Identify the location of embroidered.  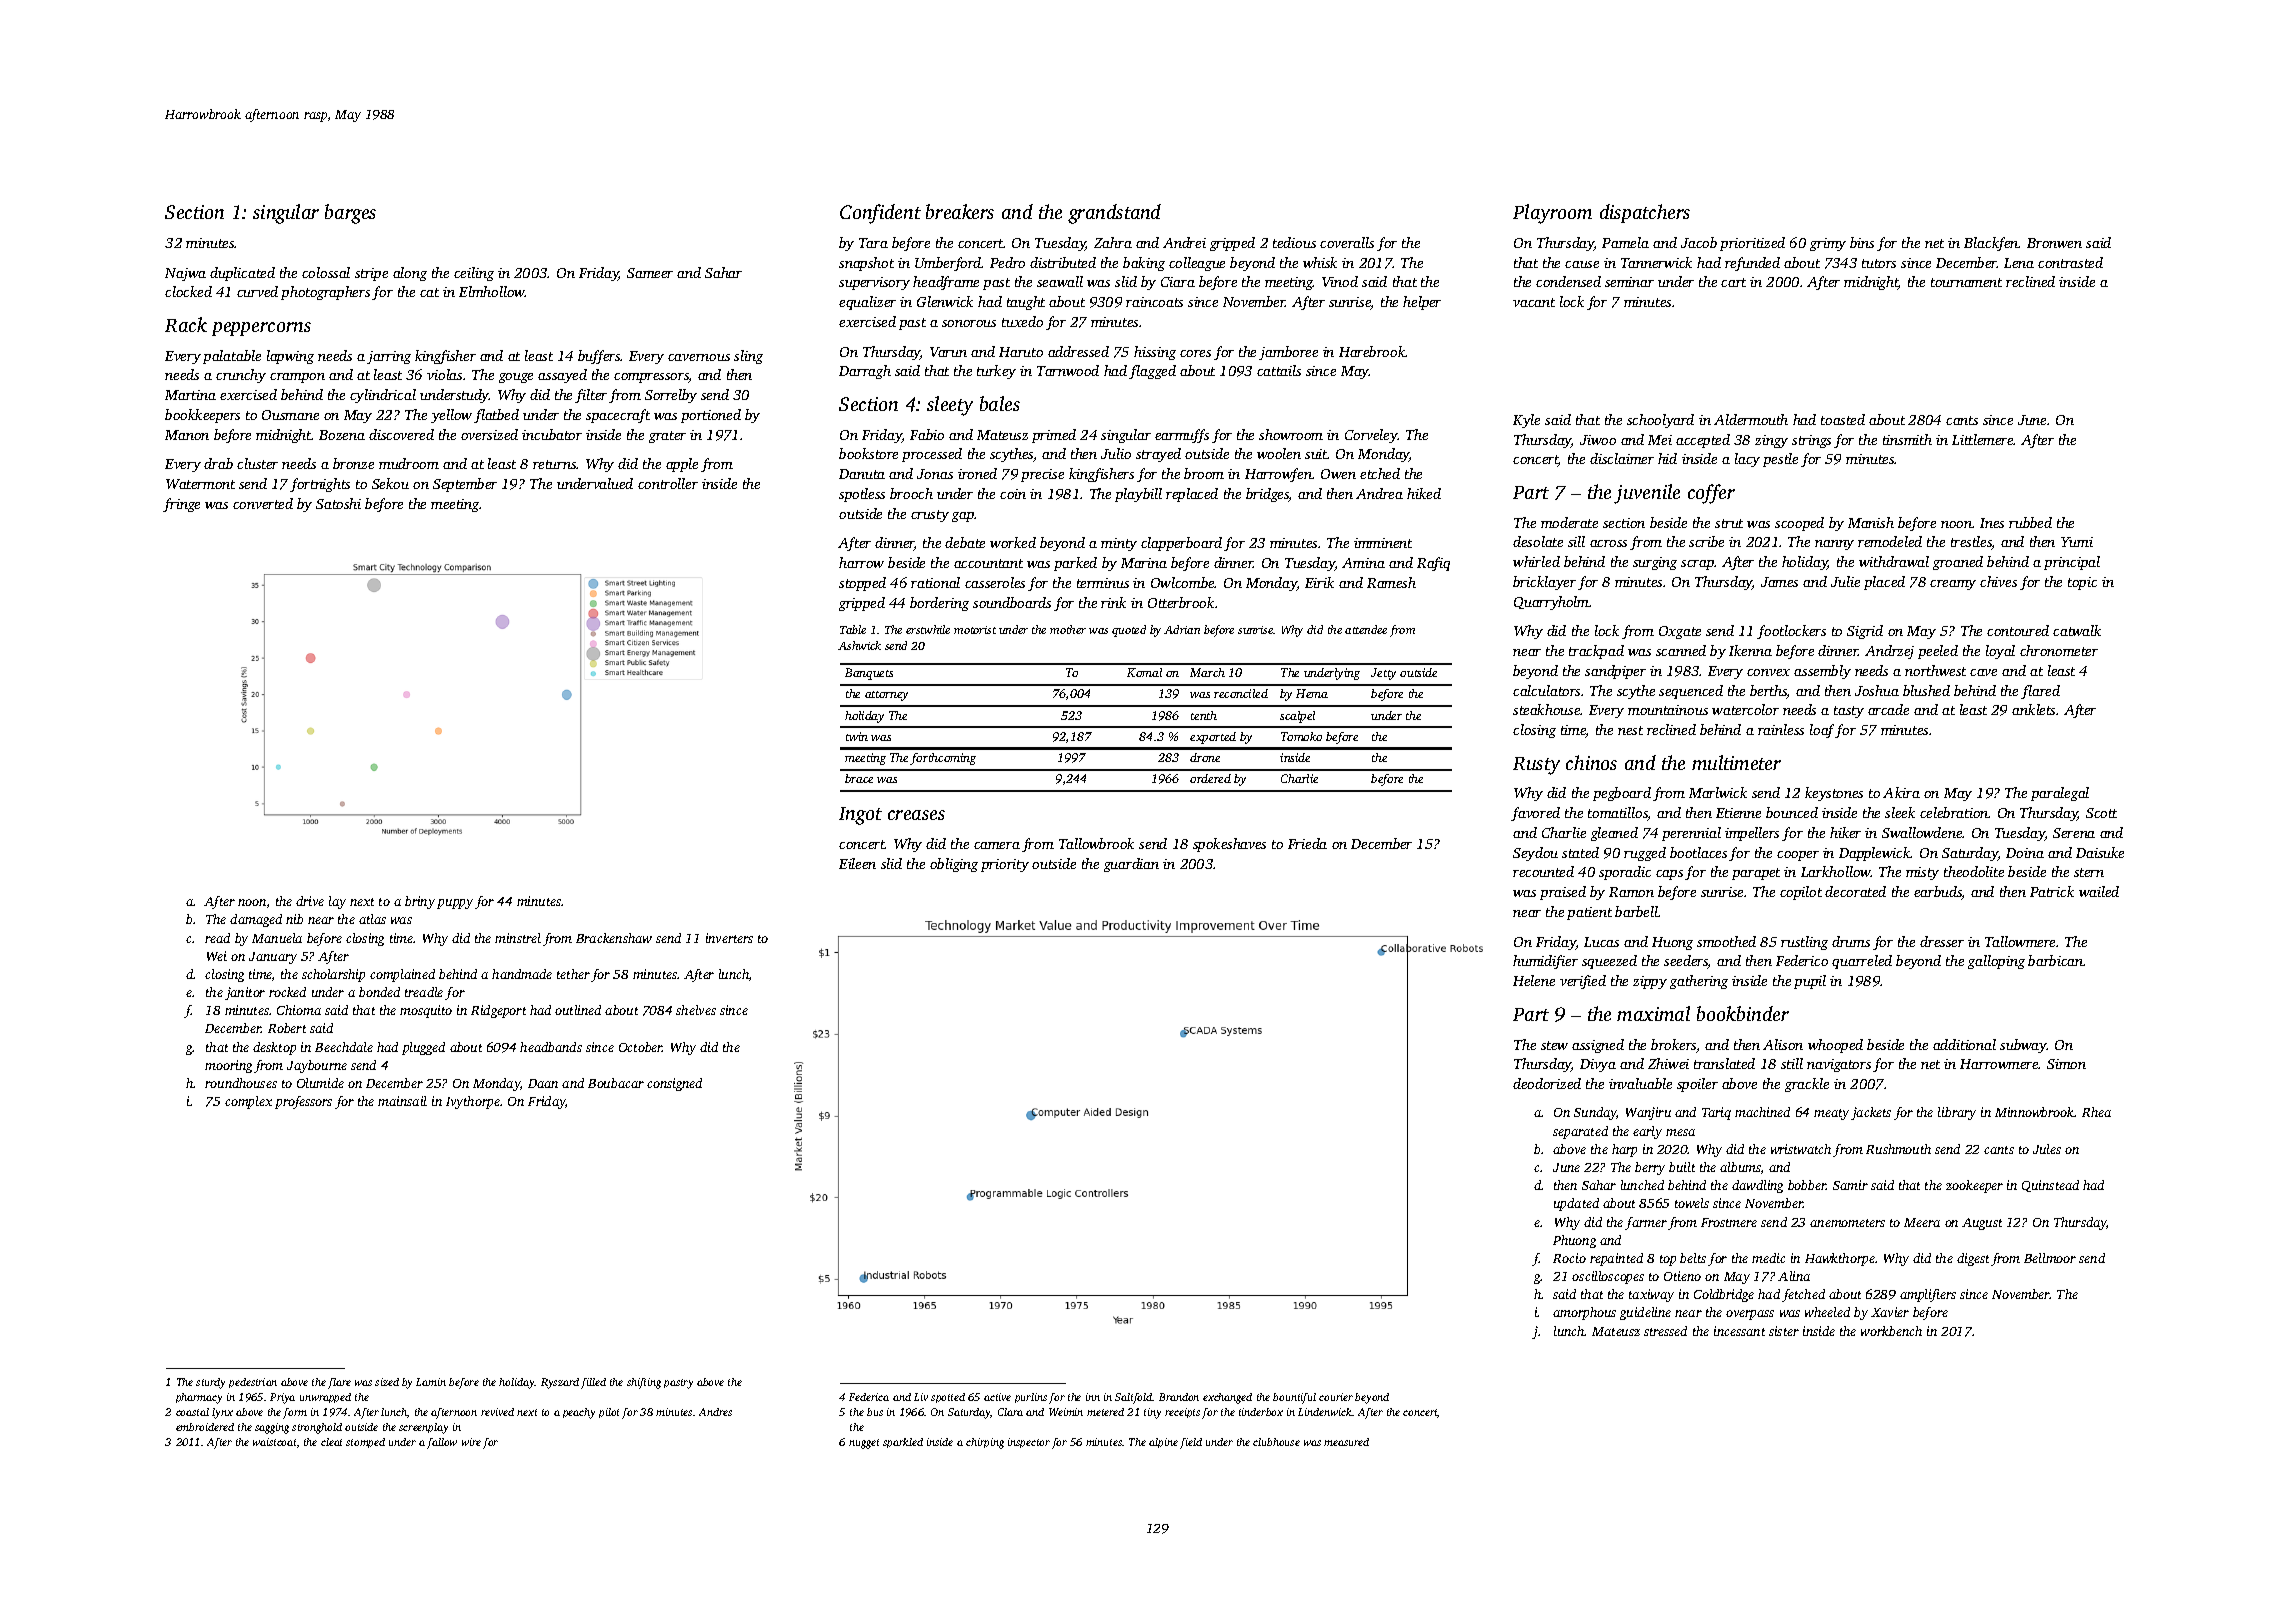
(205, 1427).
